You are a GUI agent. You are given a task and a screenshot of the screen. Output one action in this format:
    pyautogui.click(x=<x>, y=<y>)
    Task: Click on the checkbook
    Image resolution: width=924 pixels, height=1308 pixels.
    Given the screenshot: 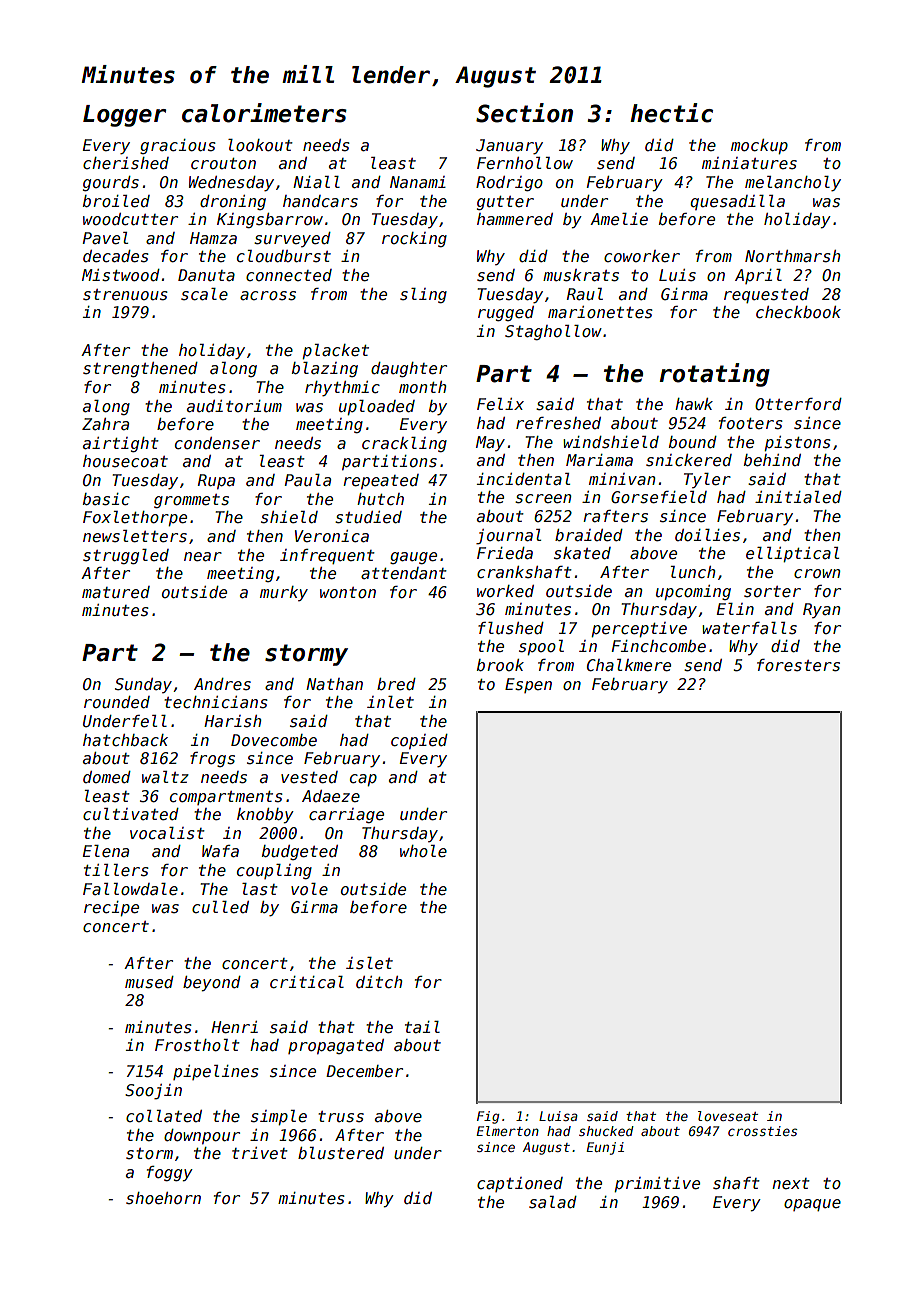 What is the action you would take?
    pyautogui.click(x=798, y=312)
